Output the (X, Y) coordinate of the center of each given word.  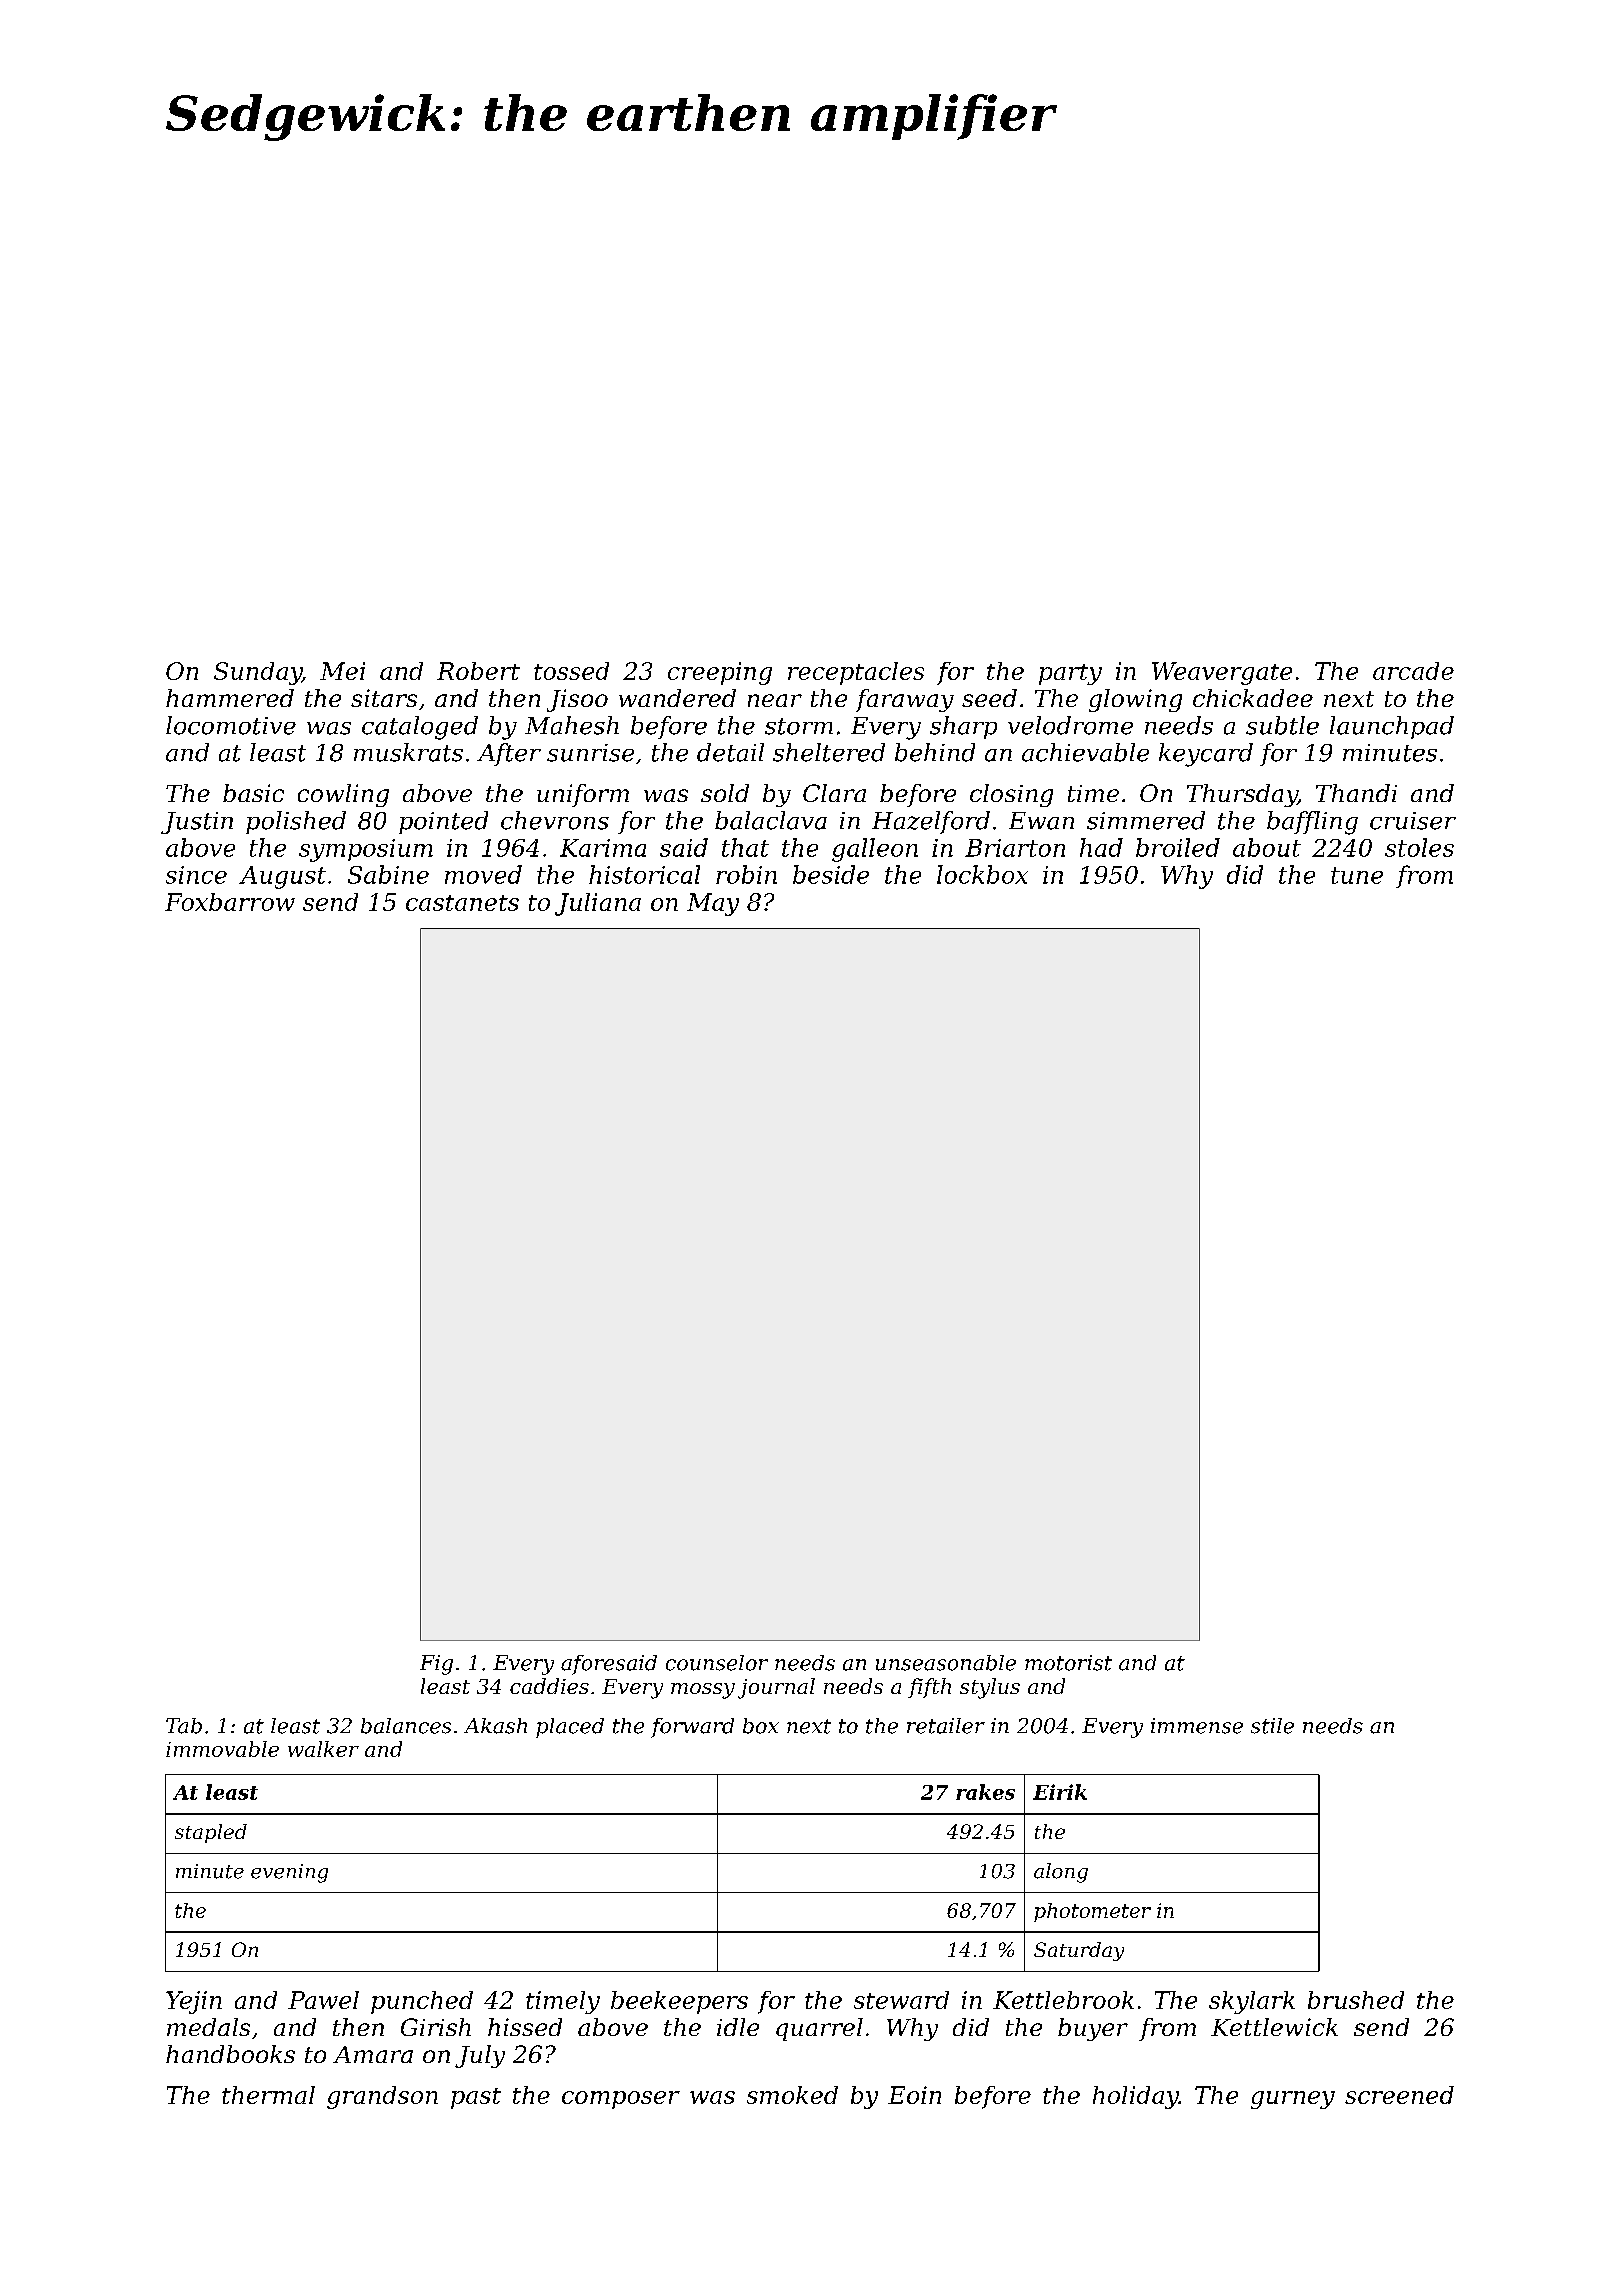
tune (1357, 875)
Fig (436, 1665)
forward (692, 1728)
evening (289, 1873)
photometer (1092, 1912)
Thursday (1242, 795)
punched (422, 2002)
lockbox (982, 874)
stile (1272, 1726)
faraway (905, 700)
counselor (717, 1663)
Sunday (258, 673)
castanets (462, 903)
